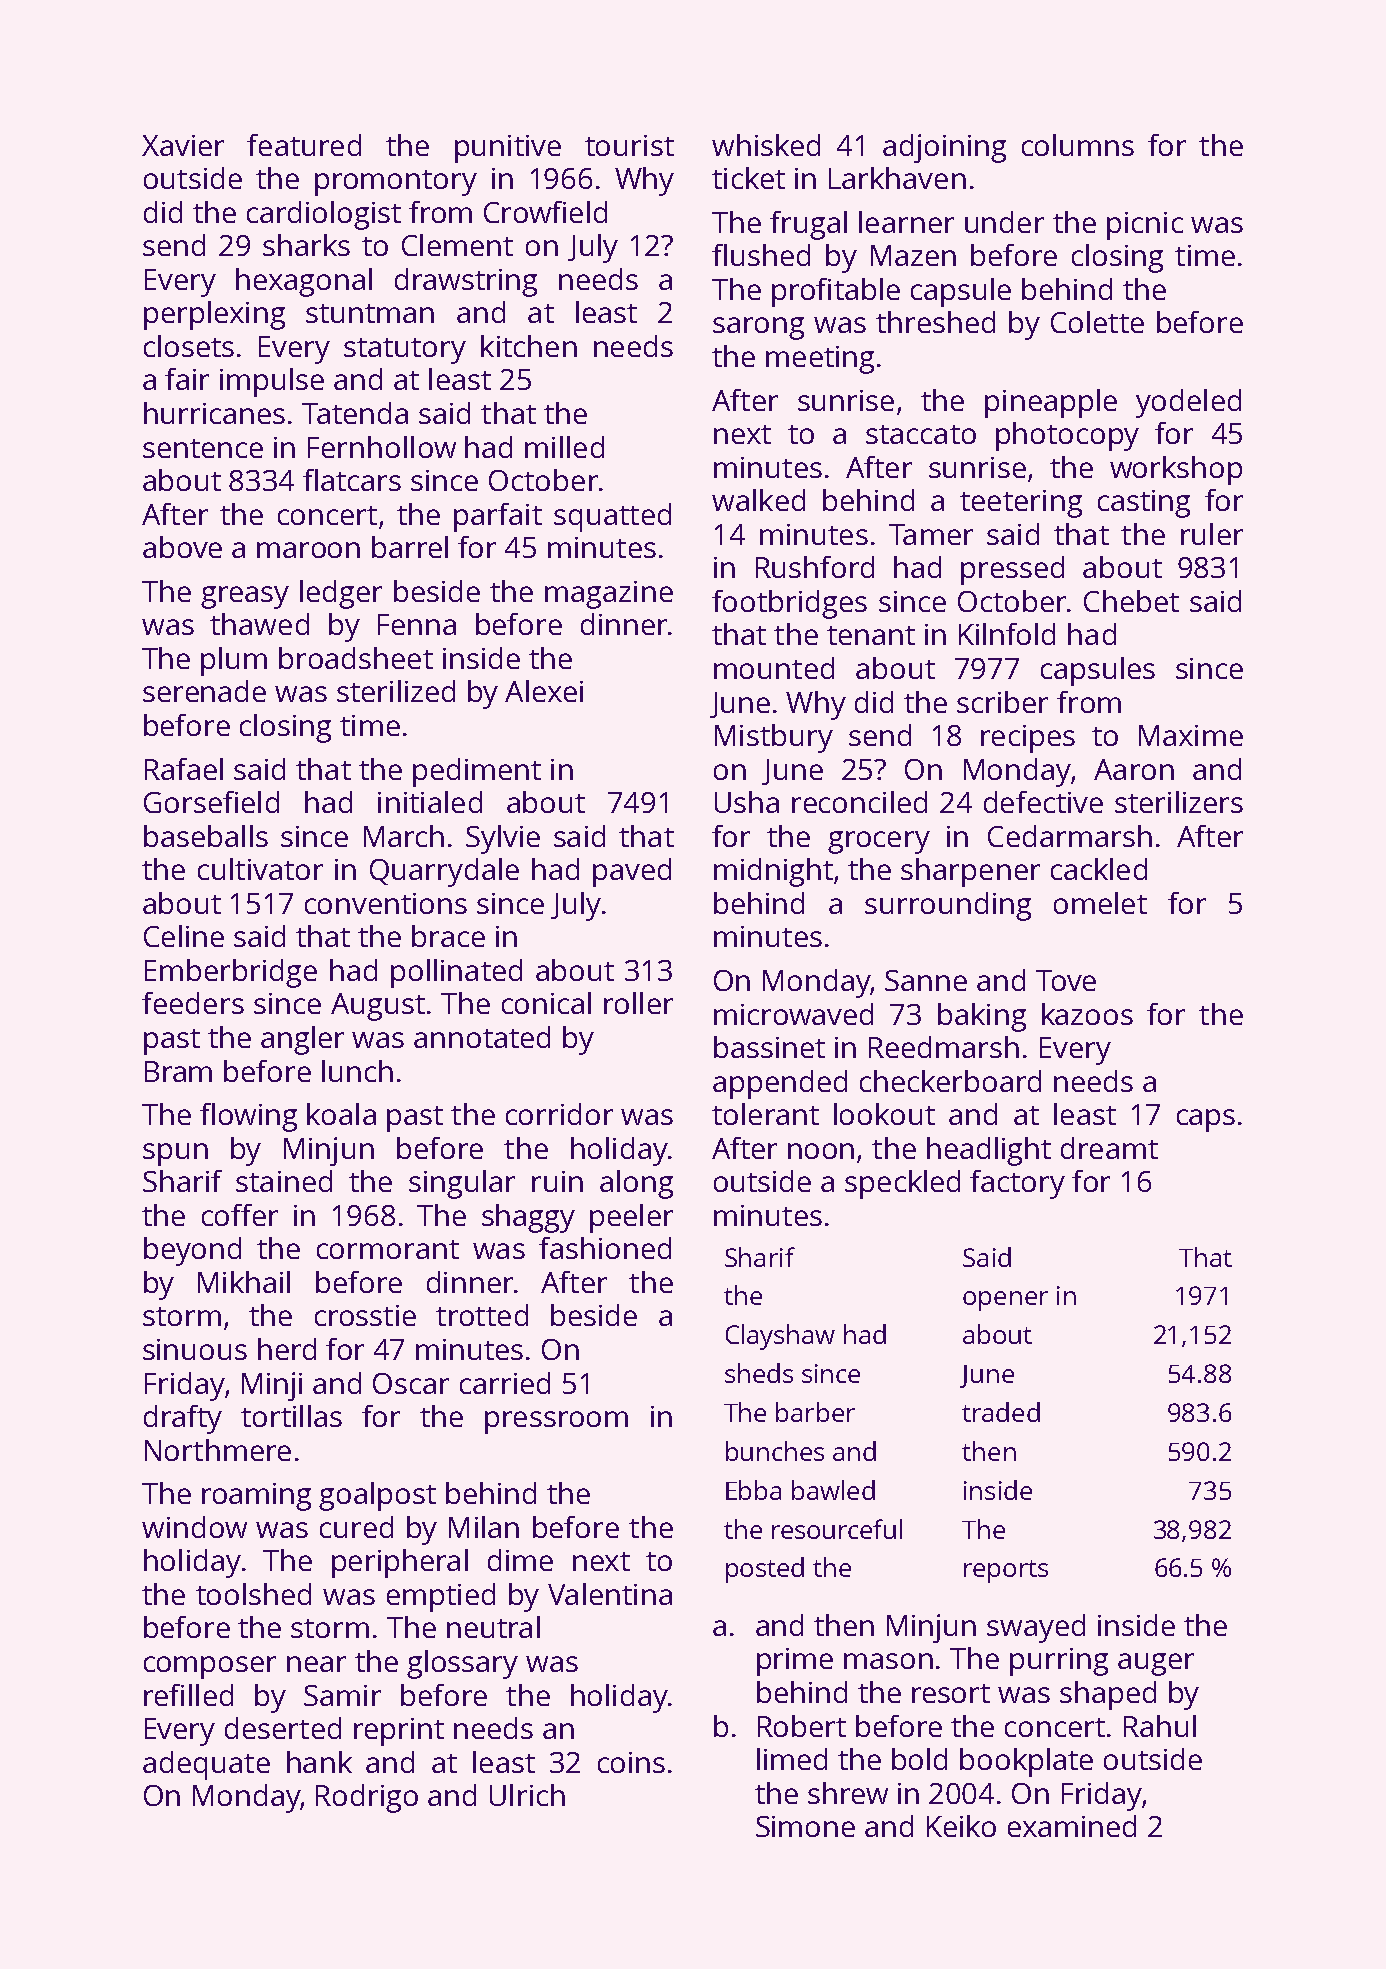 Image resolution: width=1386 pixels, height=1969 pixels. Describe the element at coordinates (935, 322) in the page. I see `threshed` at that location.
